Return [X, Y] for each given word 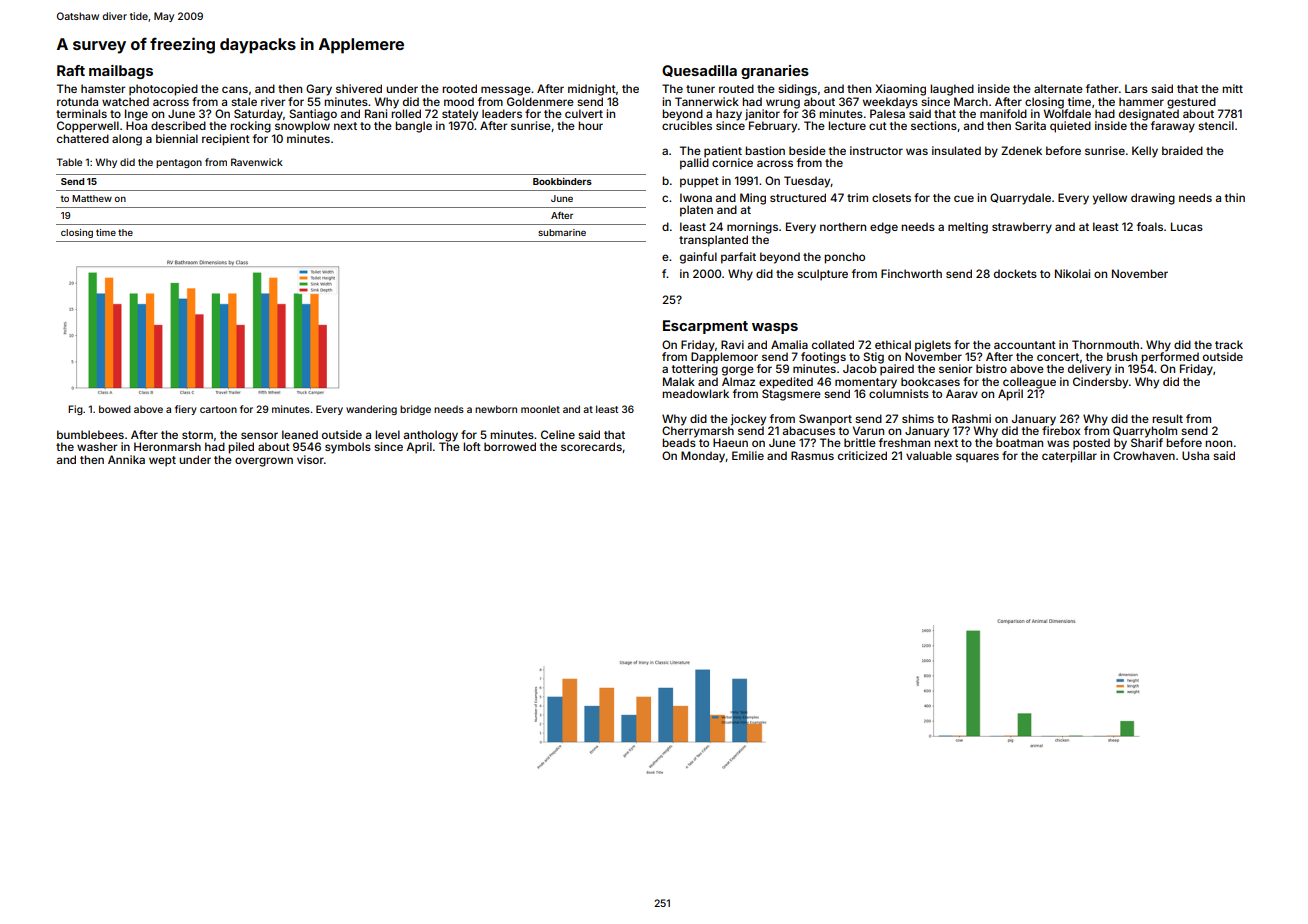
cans [235, 89]
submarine [562, 232]
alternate [1058, 88]
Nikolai [1072, 273]
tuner [700, 89]
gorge [738, 371]
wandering [371, 410]
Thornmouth [1105, 344]
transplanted [713, 241]
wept [162, 461]
